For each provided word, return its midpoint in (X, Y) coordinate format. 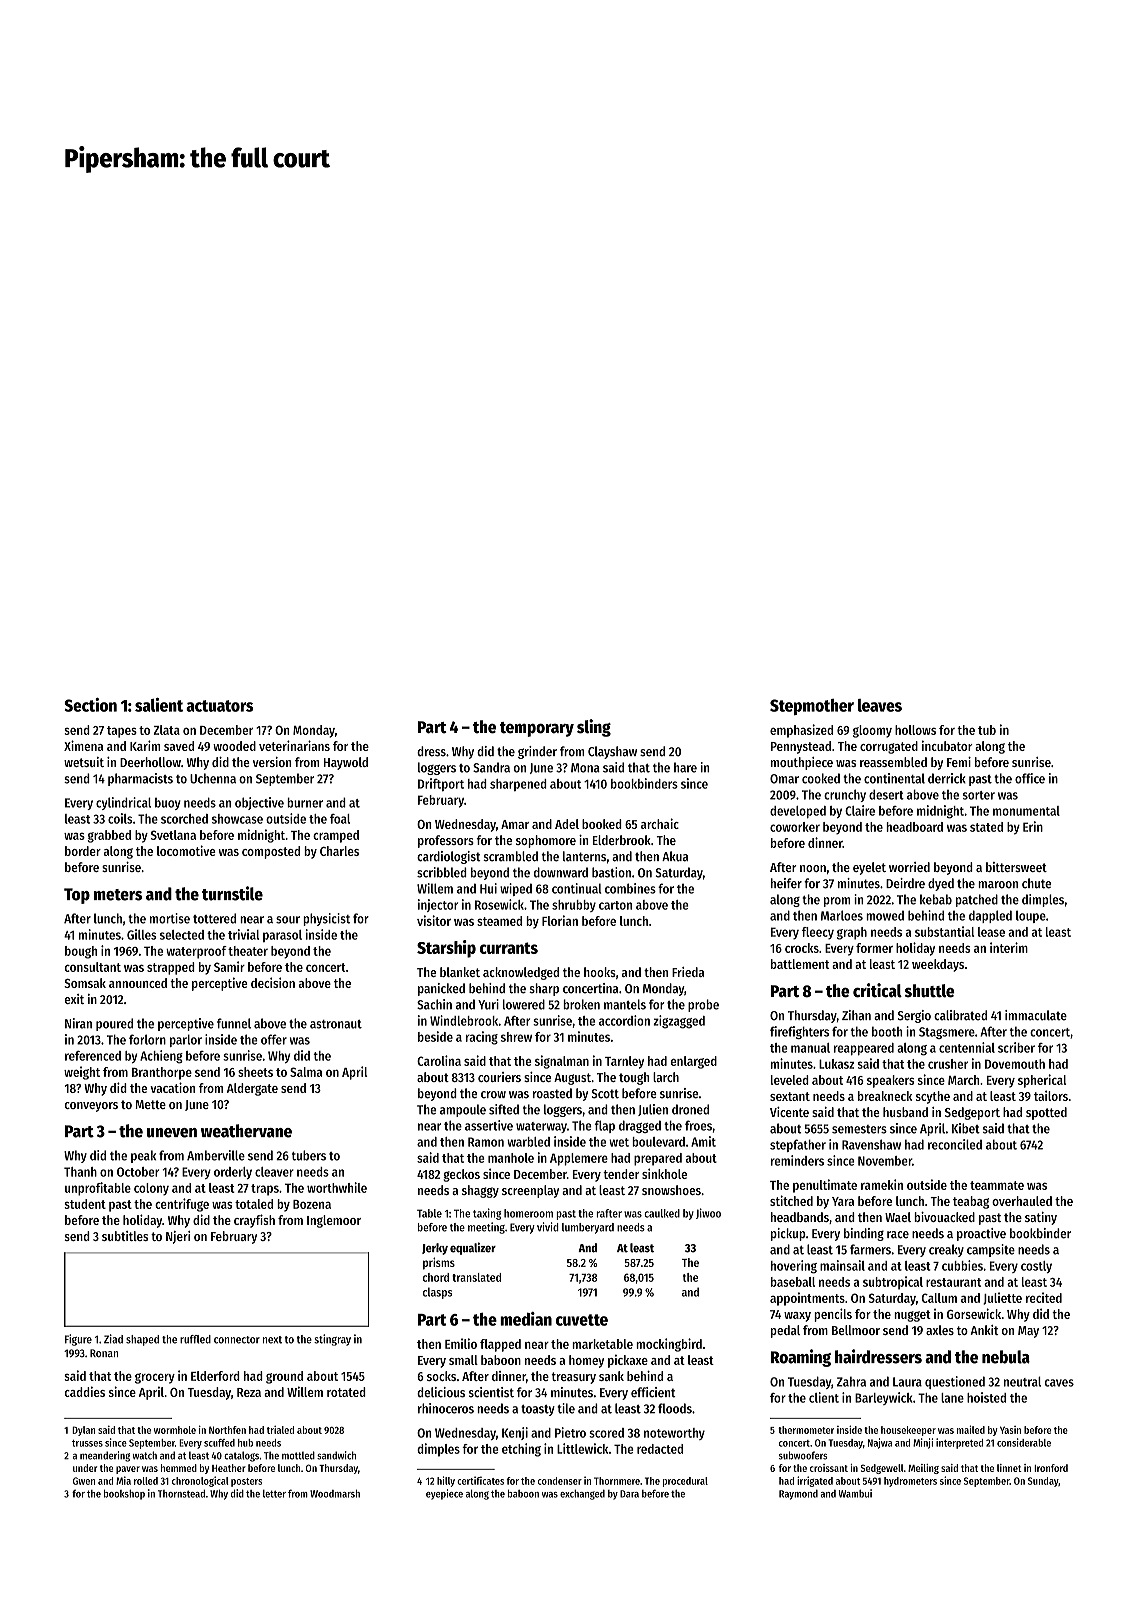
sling (594, 728)
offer (274, 1039)
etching (521, 1450)
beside (435, 1036)
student (85, 1204)
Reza (249, 1392)
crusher (948, 1064)
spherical (1042, 1081)
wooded (234, 746)
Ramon (486, 1142)
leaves (880, 705)
